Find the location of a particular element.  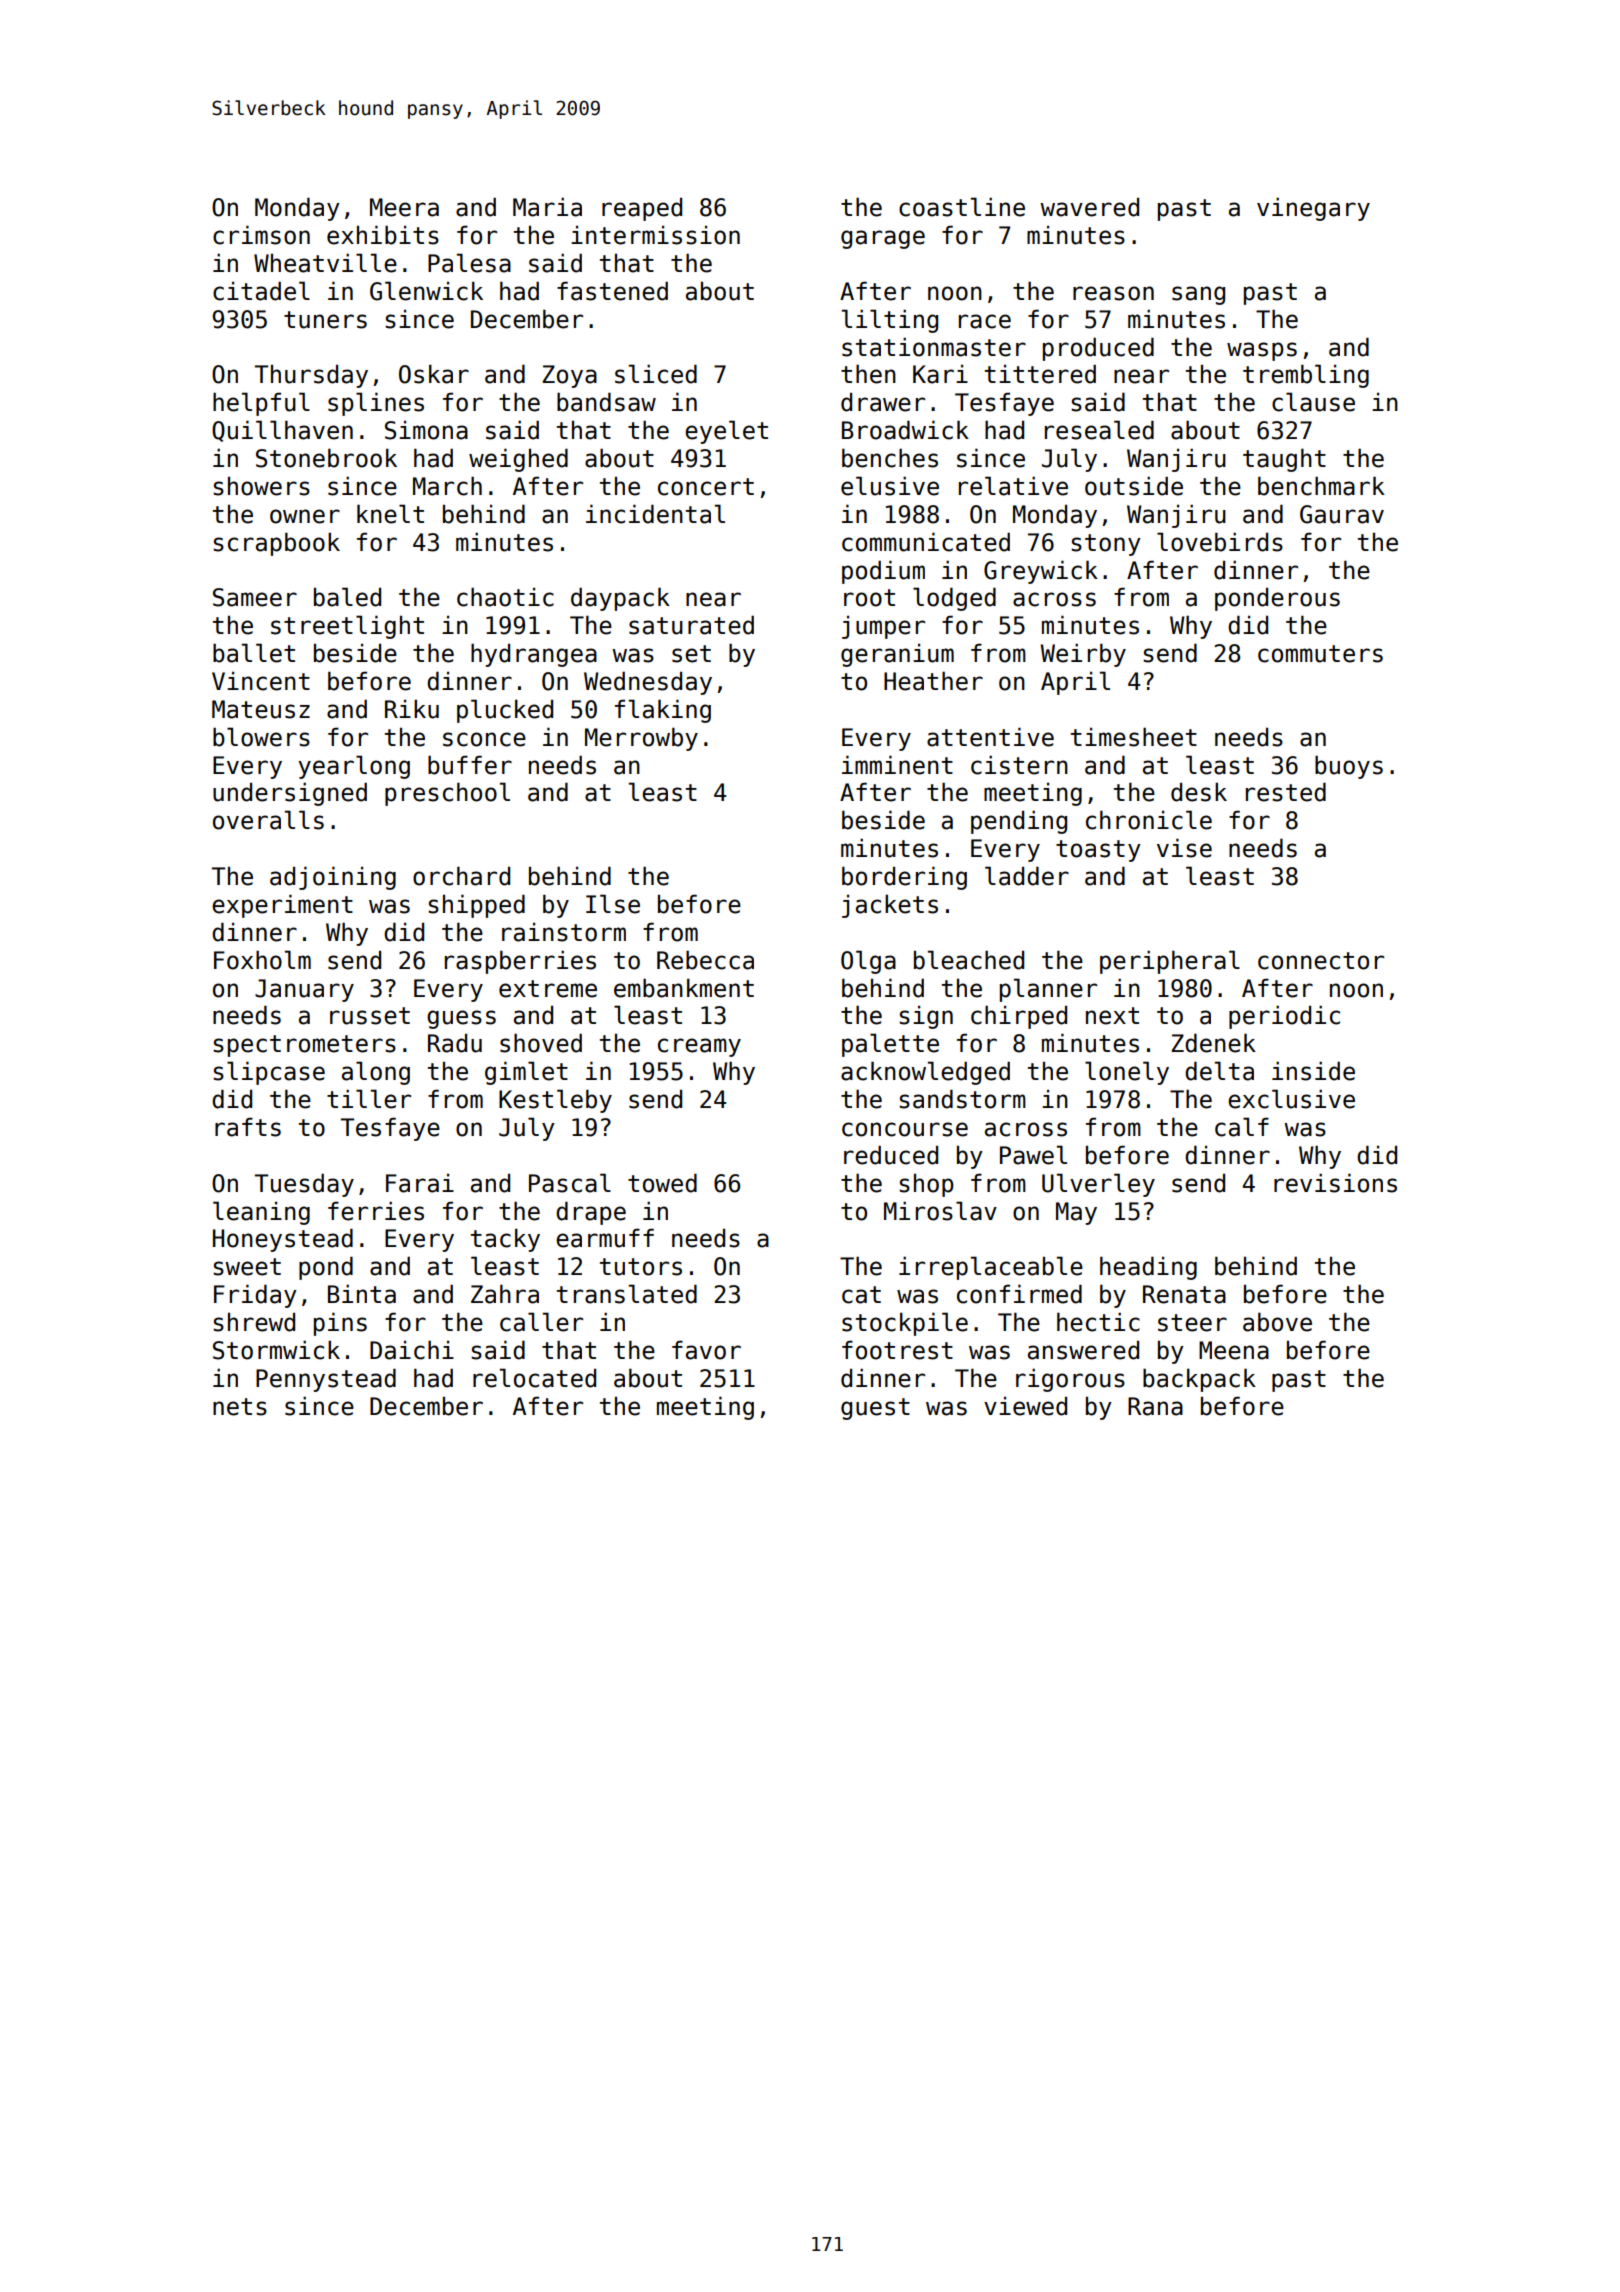

Renata is located at coordinates (1184, 1294).
